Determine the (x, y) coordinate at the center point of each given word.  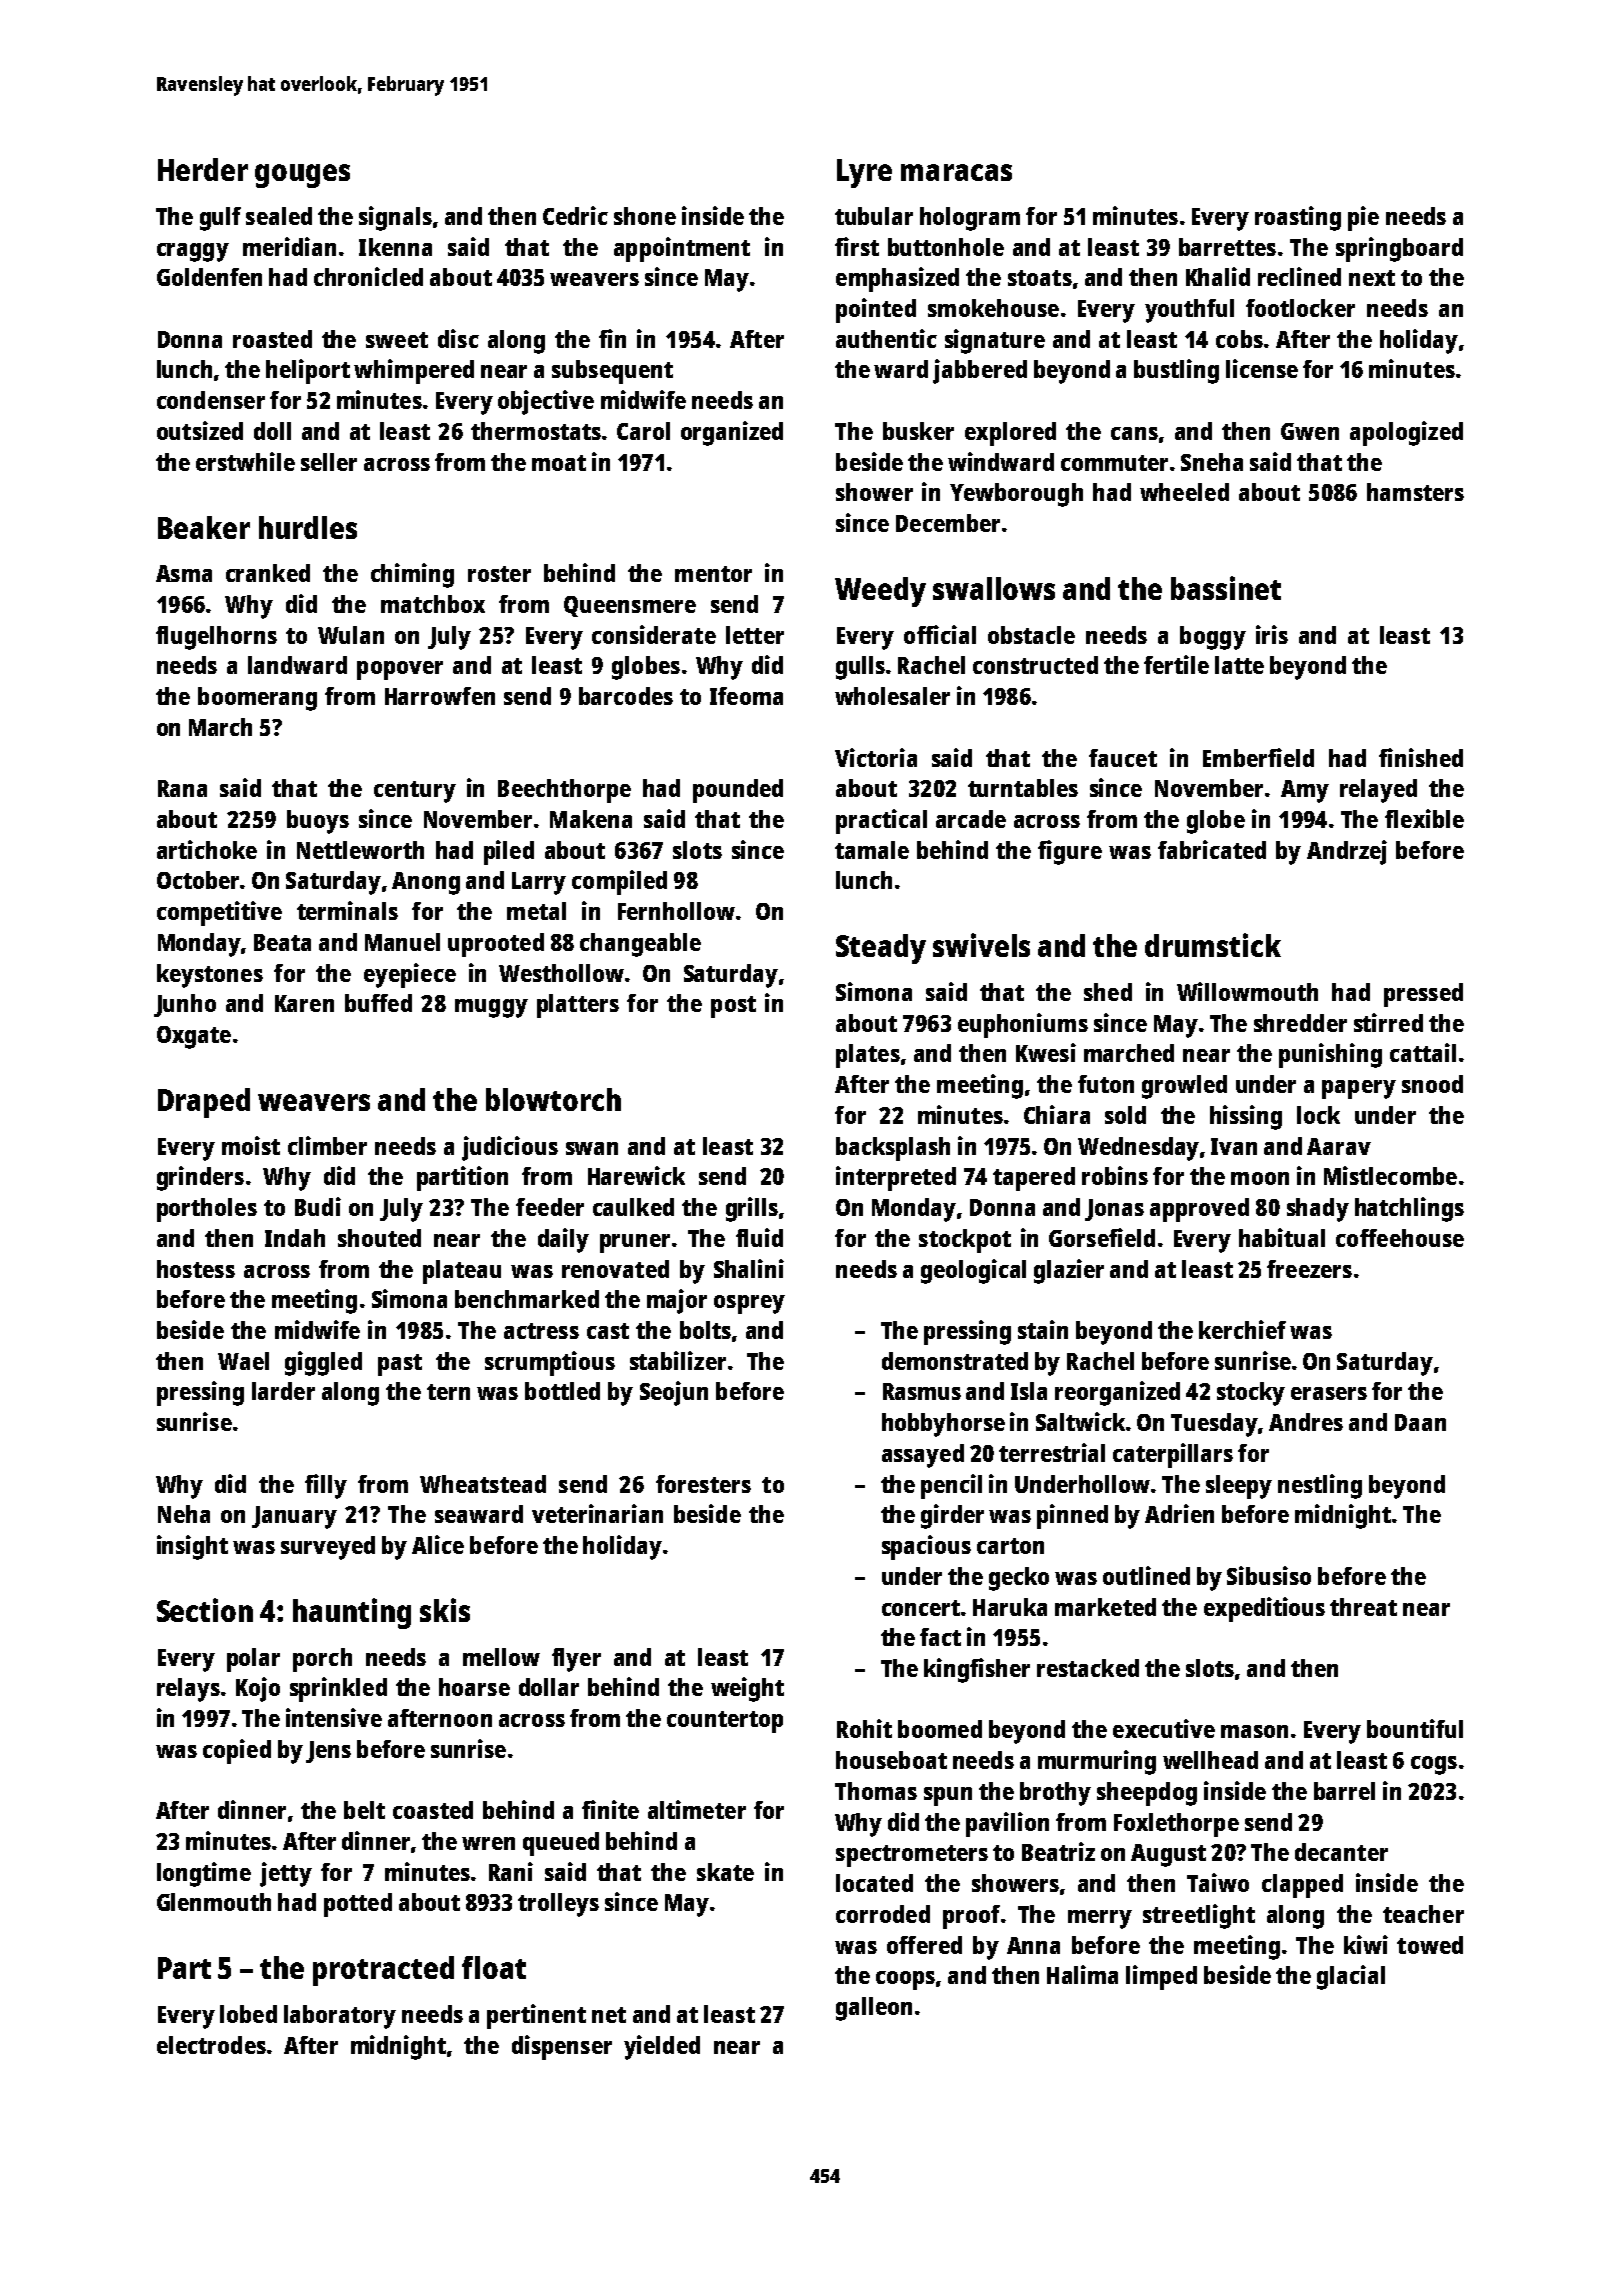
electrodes (211, 2045)
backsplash (893, 1149)
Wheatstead (483, 1484)
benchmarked (527, 1299)
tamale (872, 850)
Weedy (880, 592)
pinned (1072, 1516)
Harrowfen (440, 696)
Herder (203, 169)
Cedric (575, 215)
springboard (1399, 249)
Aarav (1339, 1146)
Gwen (1310, 431)
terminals (347, 910)
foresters (703, 1484)
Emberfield (1258, 757)
